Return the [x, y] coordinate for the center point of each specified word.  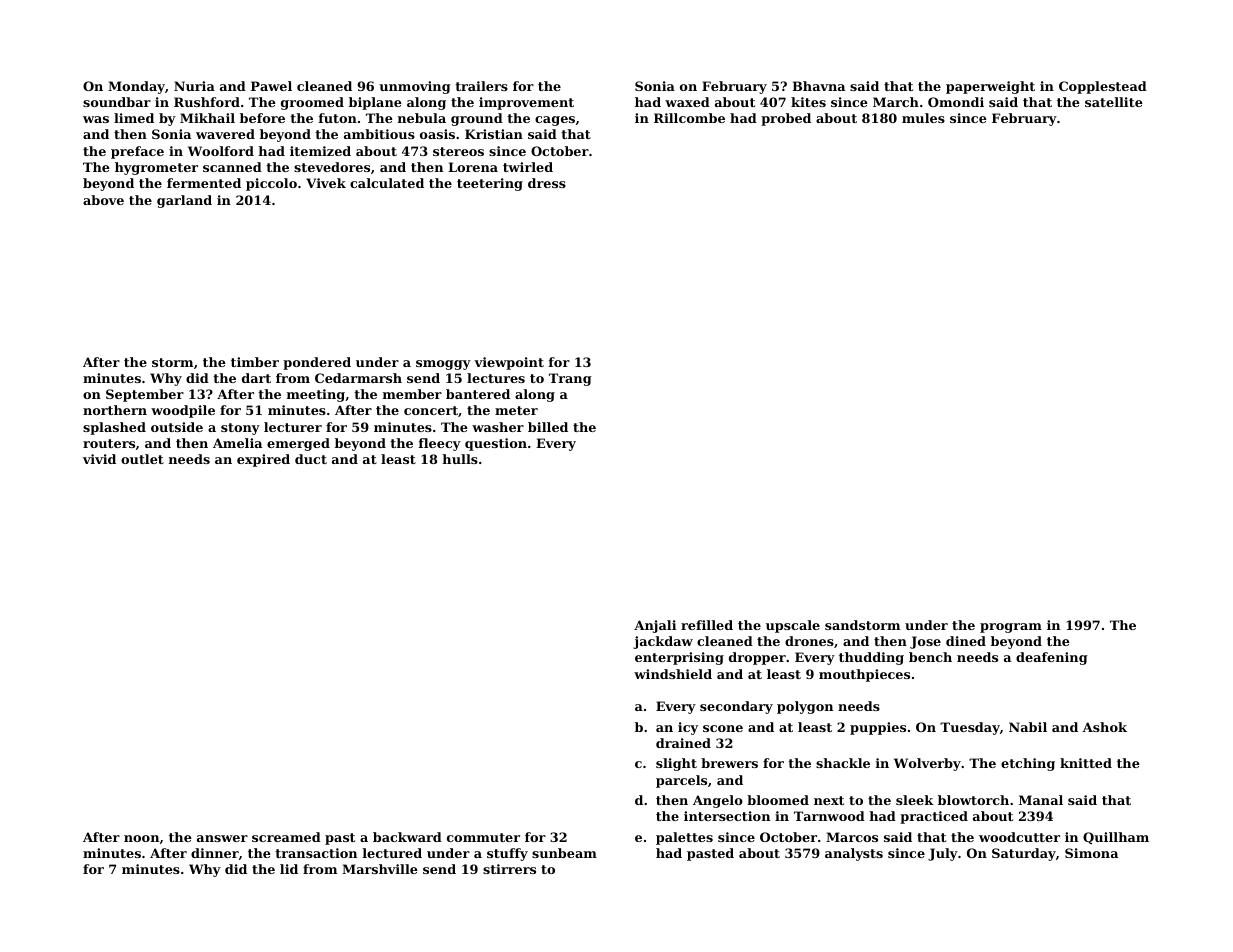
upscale [793, 626]
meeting [316, 395]
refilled [707, 625]
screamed [286, 837]
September [145, 395]
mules [923, 118]
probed [786, 119]
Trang [570, 379]
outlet [142, 459]
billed [548, 427]
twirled [528, 167]
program [1011, 628]
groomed [312, 103]
